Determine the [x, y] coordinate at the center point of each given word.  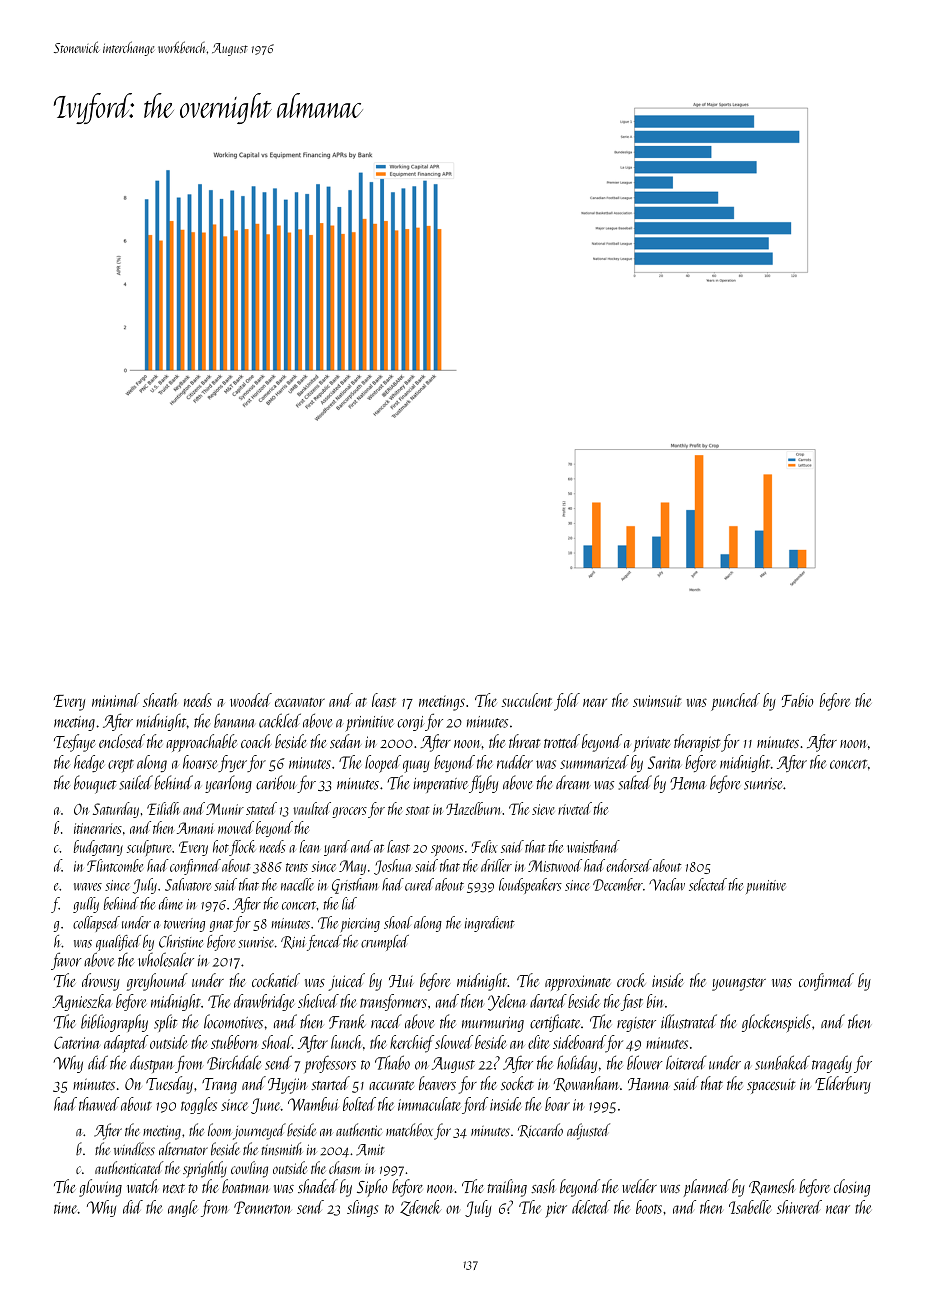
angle [183, 1208]
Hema [688, 783]
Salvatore [188, 884]
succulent [527, 700]
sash [543, 1186]
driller [496, 865]
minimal [116, 700]
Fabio [797, 700]
